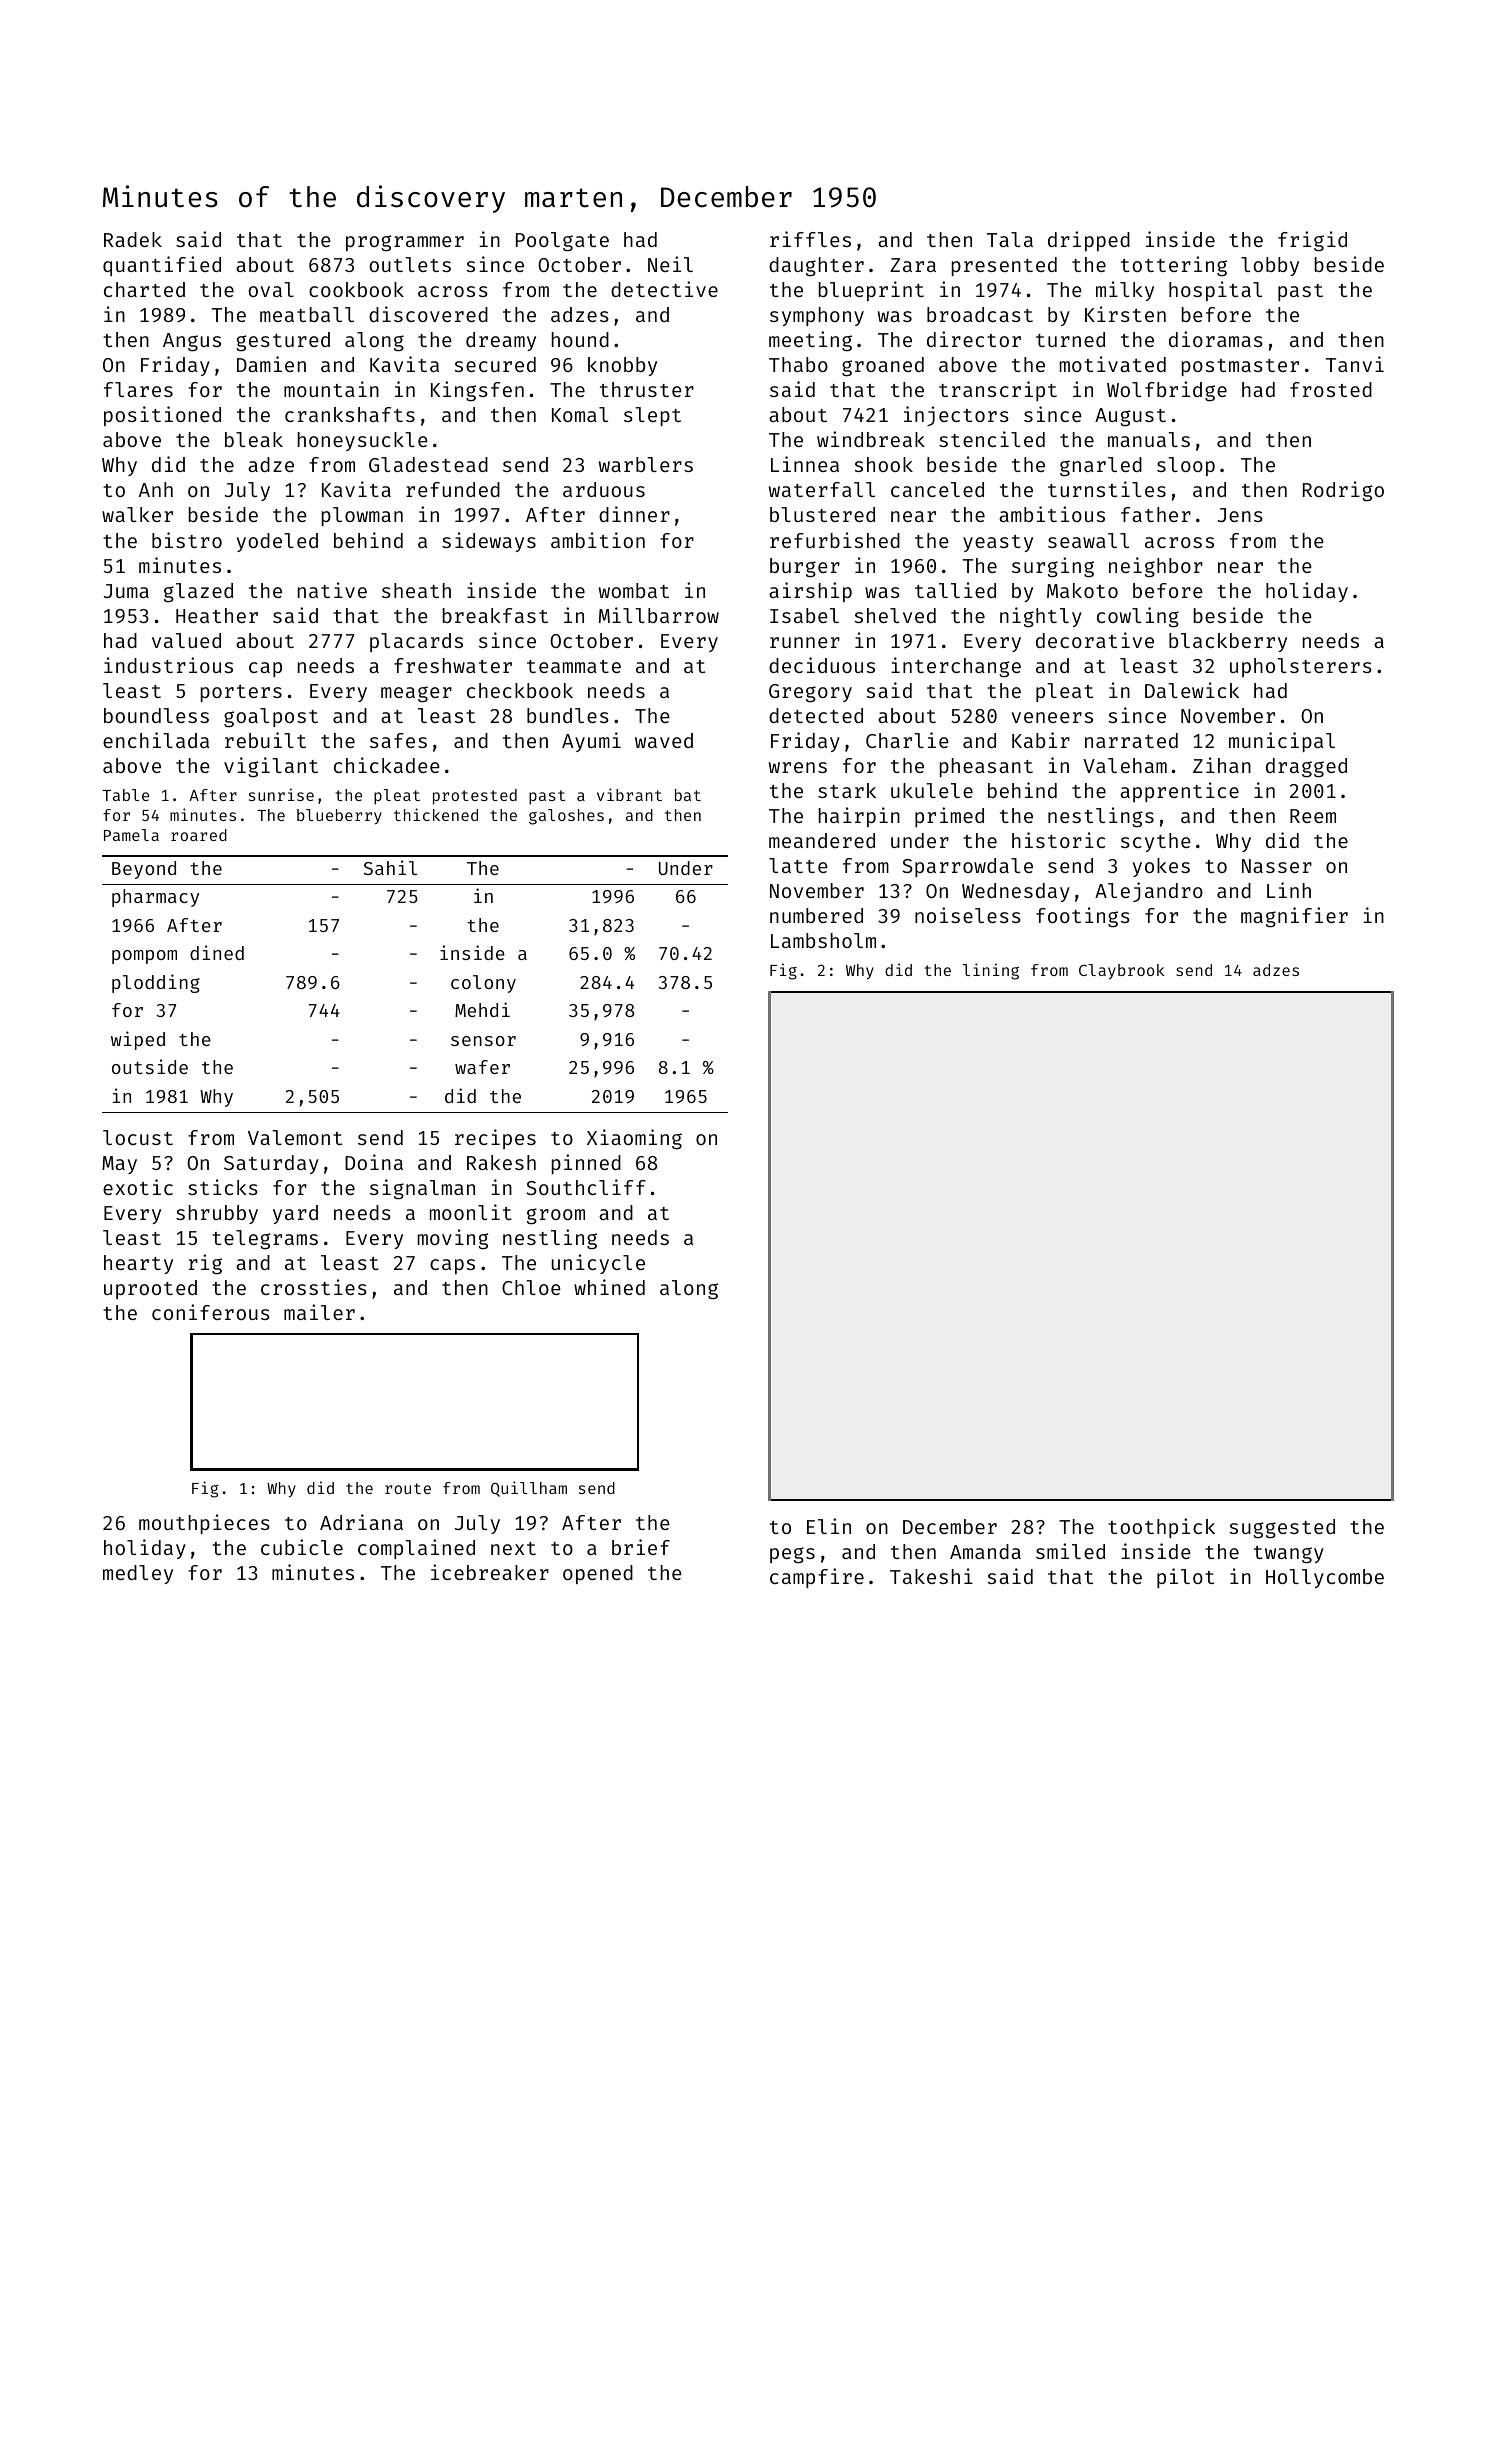 Image resolution: width=1496 pixels, height=2464 pixels. I want to click on suggested, so click(1282, 1529).
